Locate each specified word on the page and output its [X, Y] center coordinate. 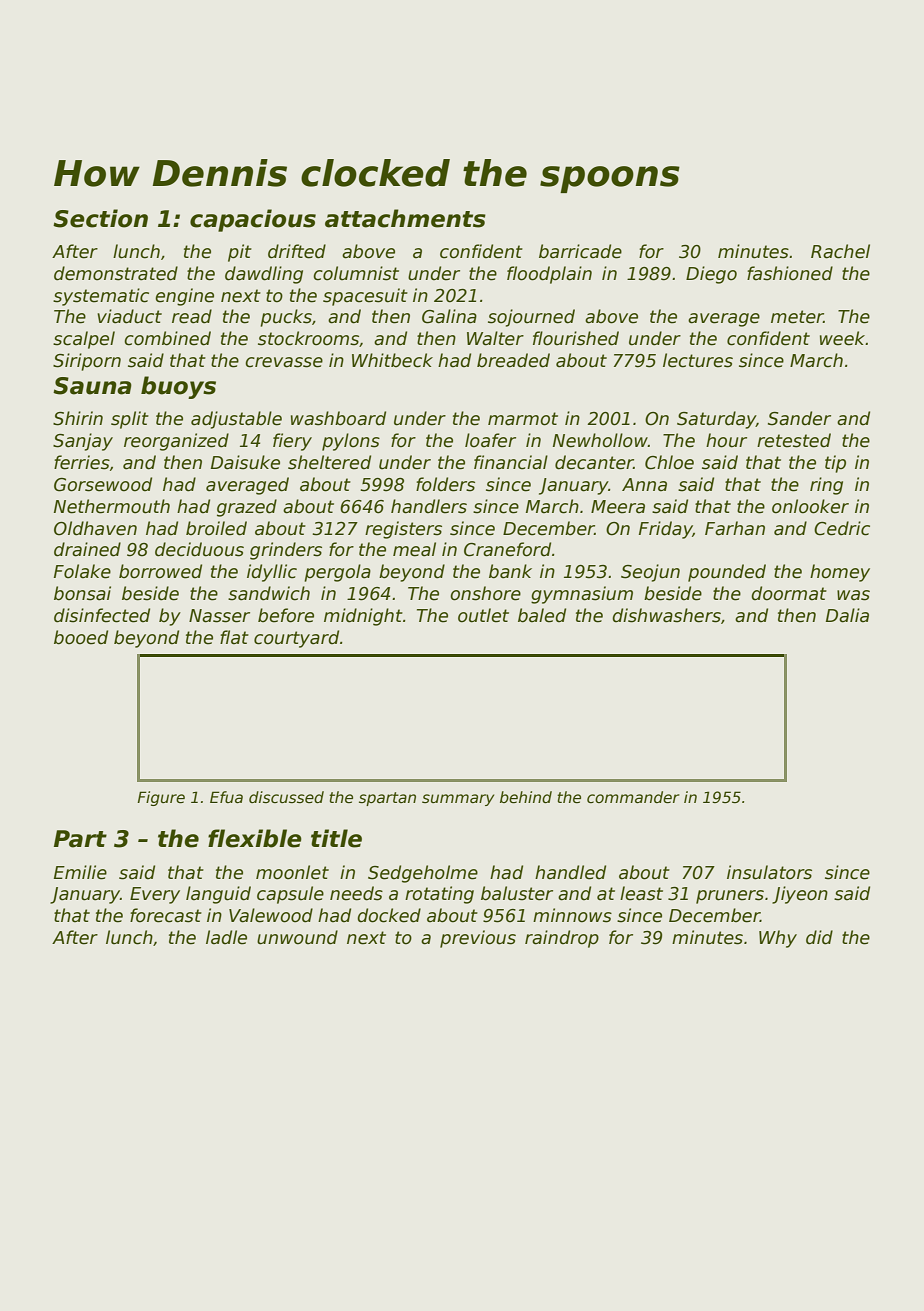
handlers [429, 506]
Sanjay [83, 442]
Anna [644, 485]
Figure [161, 798]
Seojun [650, 573]
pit [240, 253]
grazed [247, 508]
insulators [769, 872]
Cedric [842, 528]
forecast [166, 915]
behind [526, 797]
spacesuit [365, 297]
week [843, 338]
